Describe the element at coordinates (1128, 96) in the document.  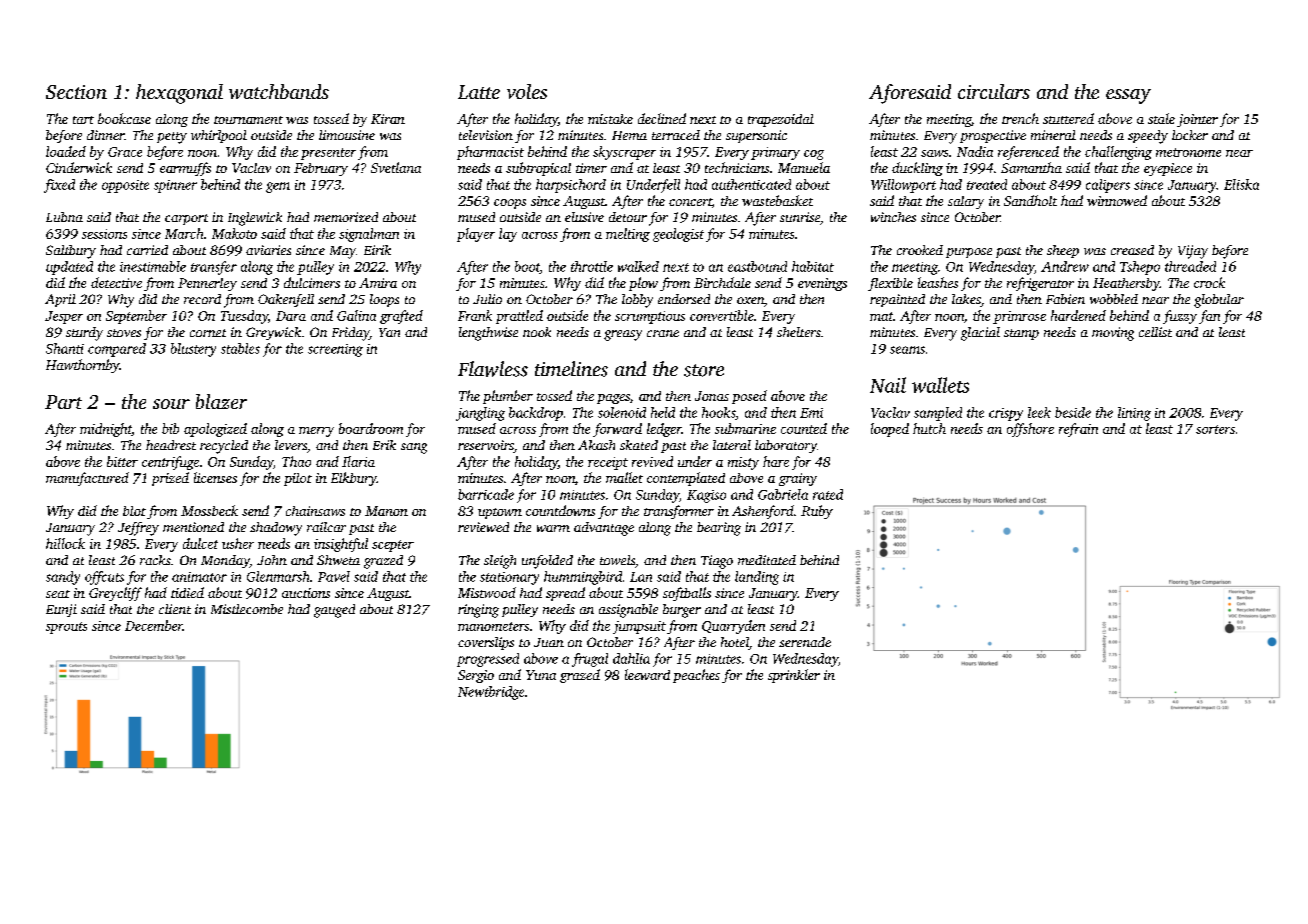
I see `essay` at that location.
